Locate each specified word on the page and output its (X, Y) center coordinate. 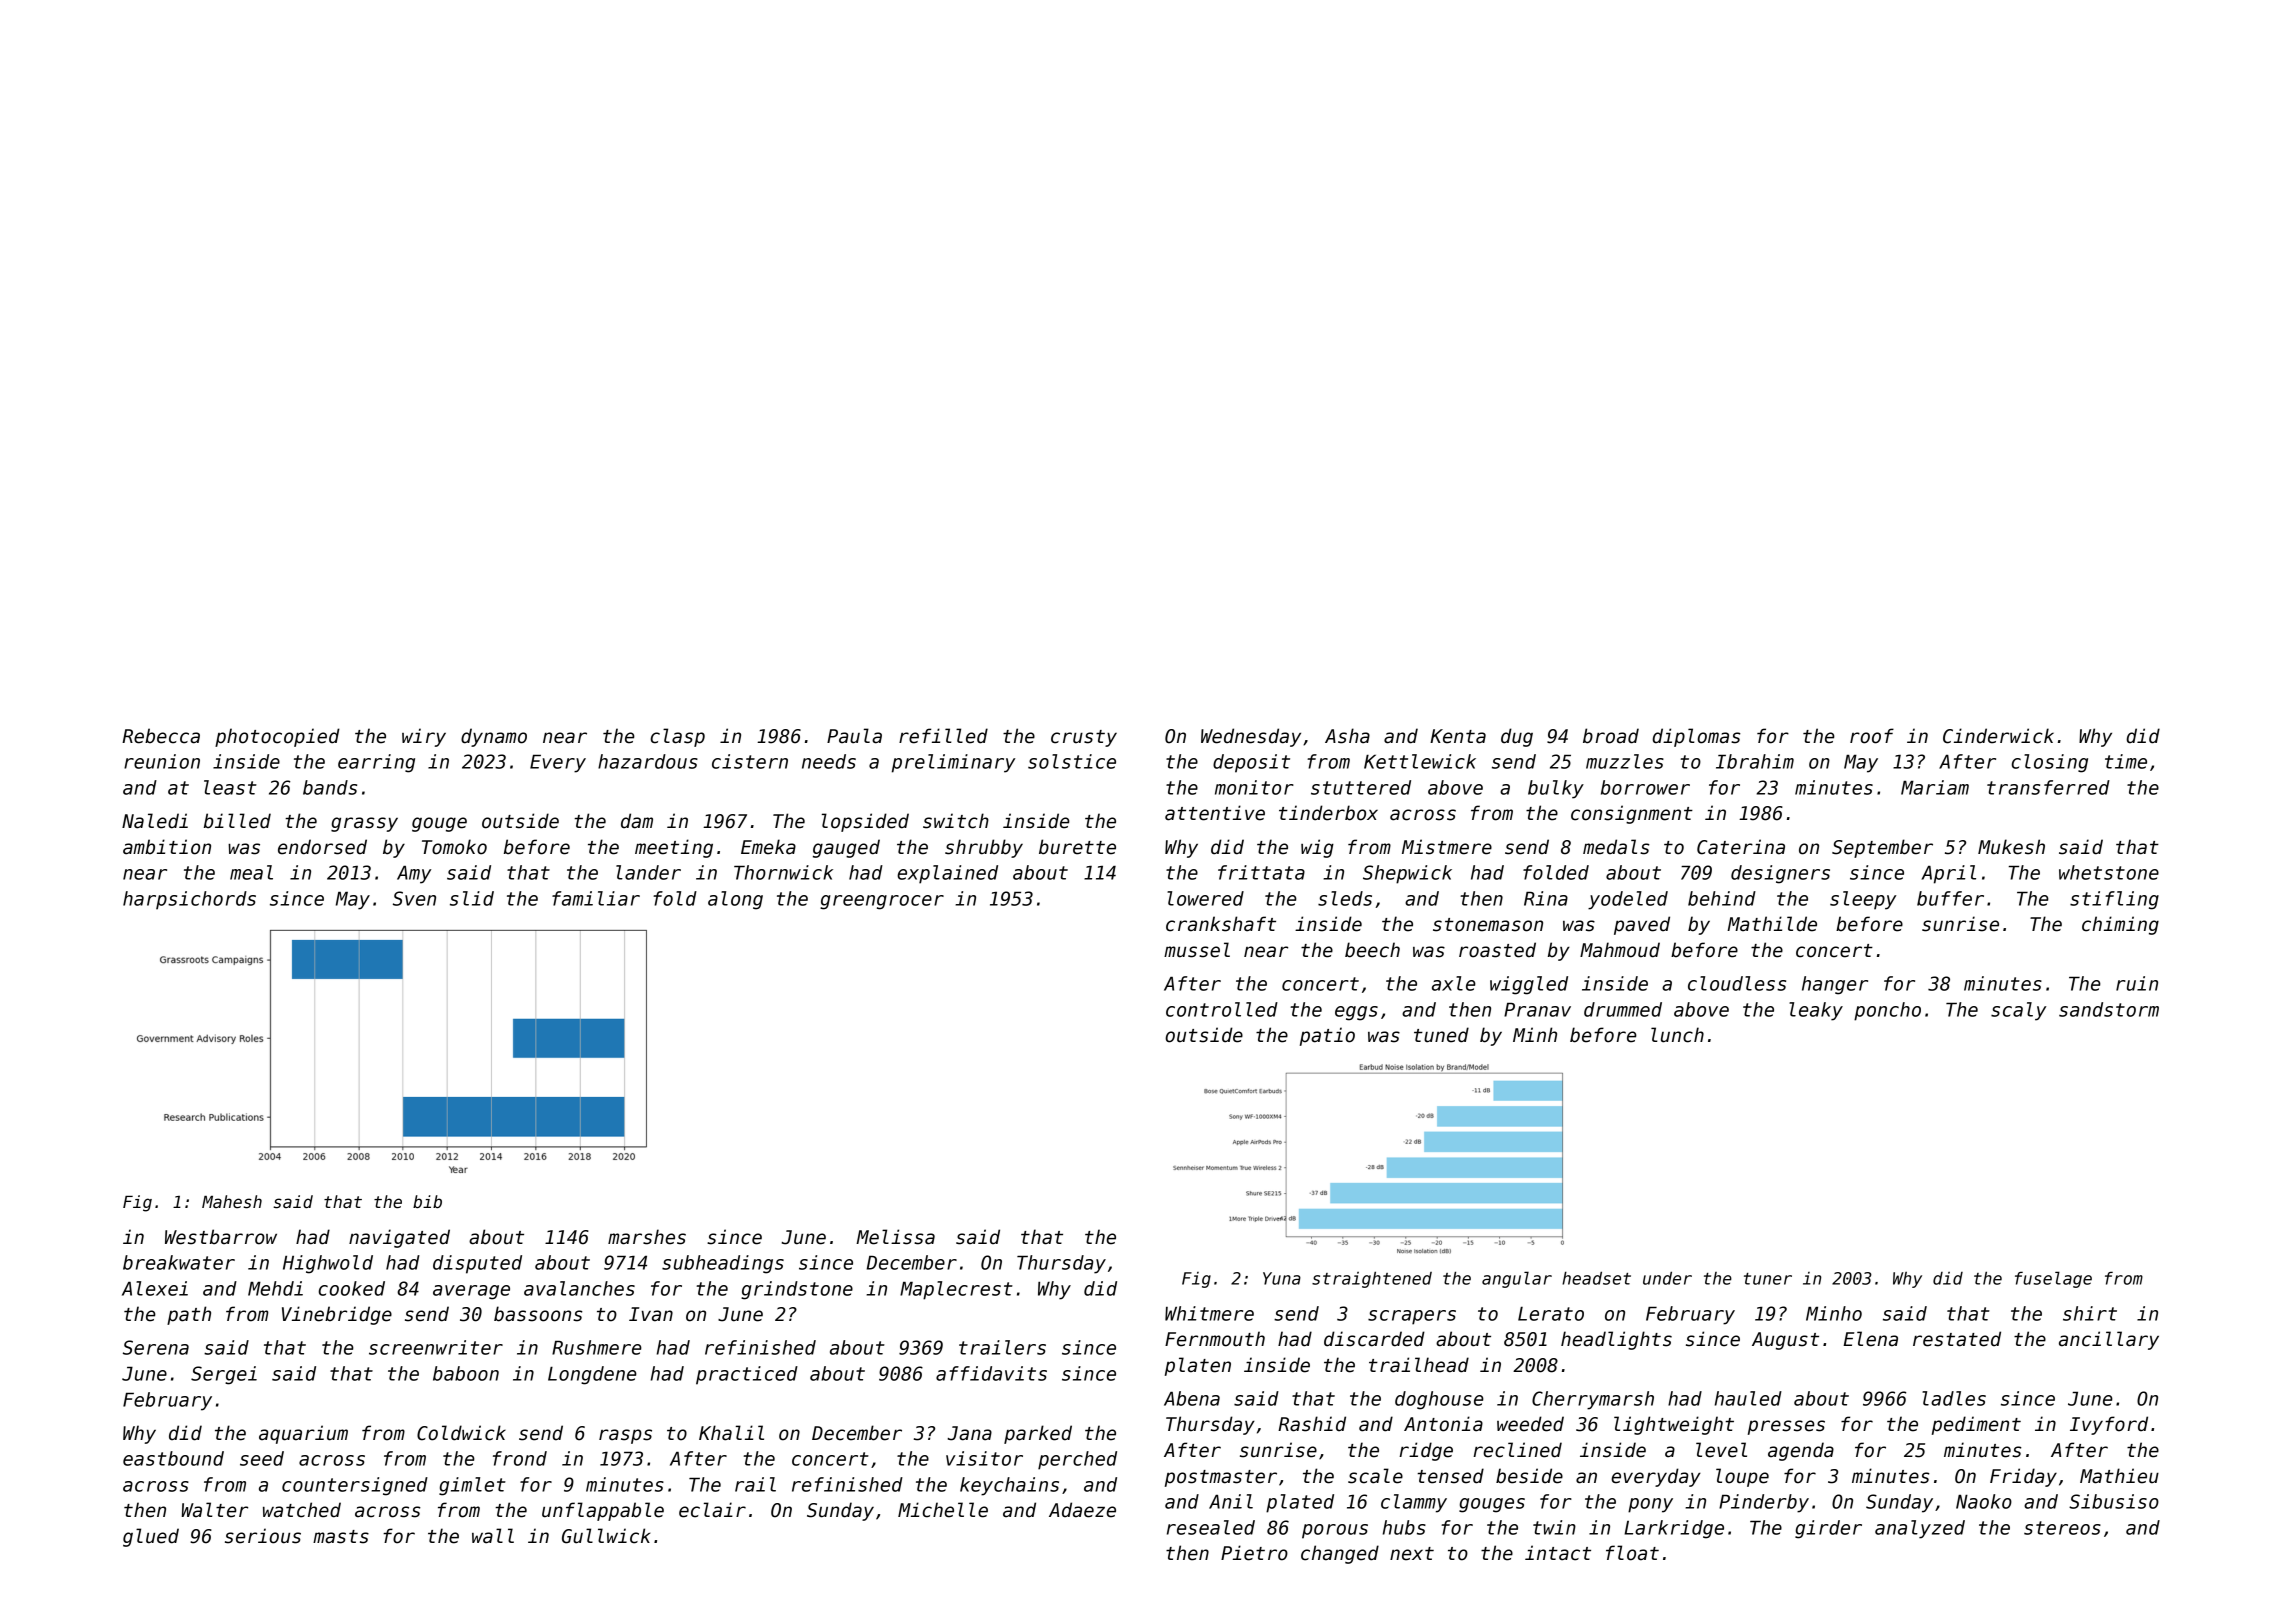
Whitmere (1209, 1313)
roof (1872, 736)
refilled (943, 736)
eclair (712, 1510)
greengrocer (882, 902)
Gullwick (606, 1536)
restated (1957, 1339)
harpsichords (189, 900)
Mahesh (232, 1202)
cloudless (1737, 983)
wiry (424, 737)
